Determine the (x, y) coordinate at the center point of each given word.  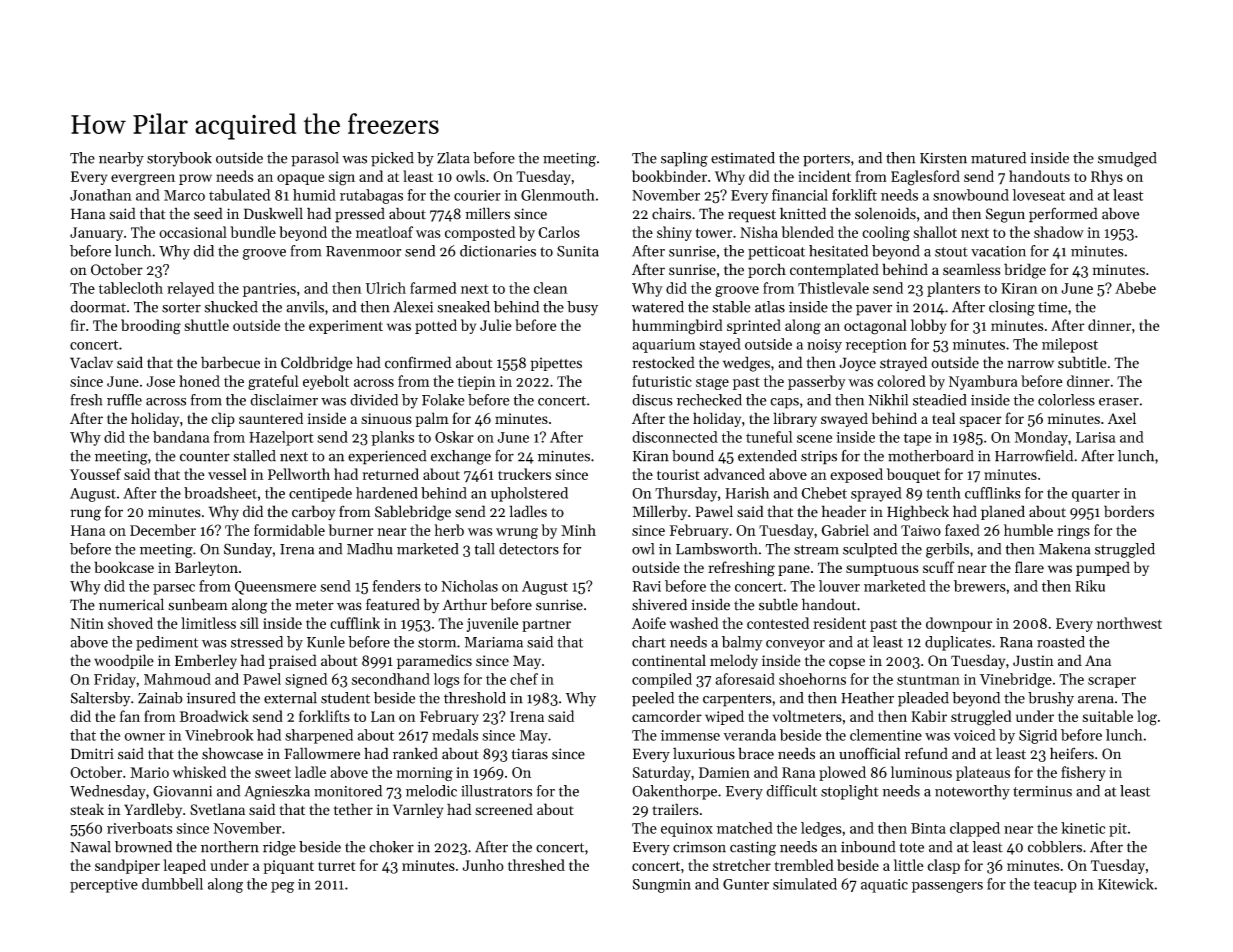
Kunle (326, 642)
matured (998, 158)
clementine (886, 735)
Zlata (453, 158)
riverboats (140, 828)
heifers (1072, 753)
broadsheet (220, 493)
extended (767, 456)
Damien (724, 772)
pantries (269, 290)
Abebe (1135, 288)
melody (734, 661)
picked (392, 159)
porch (767, 270)
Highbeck (918, 513)
